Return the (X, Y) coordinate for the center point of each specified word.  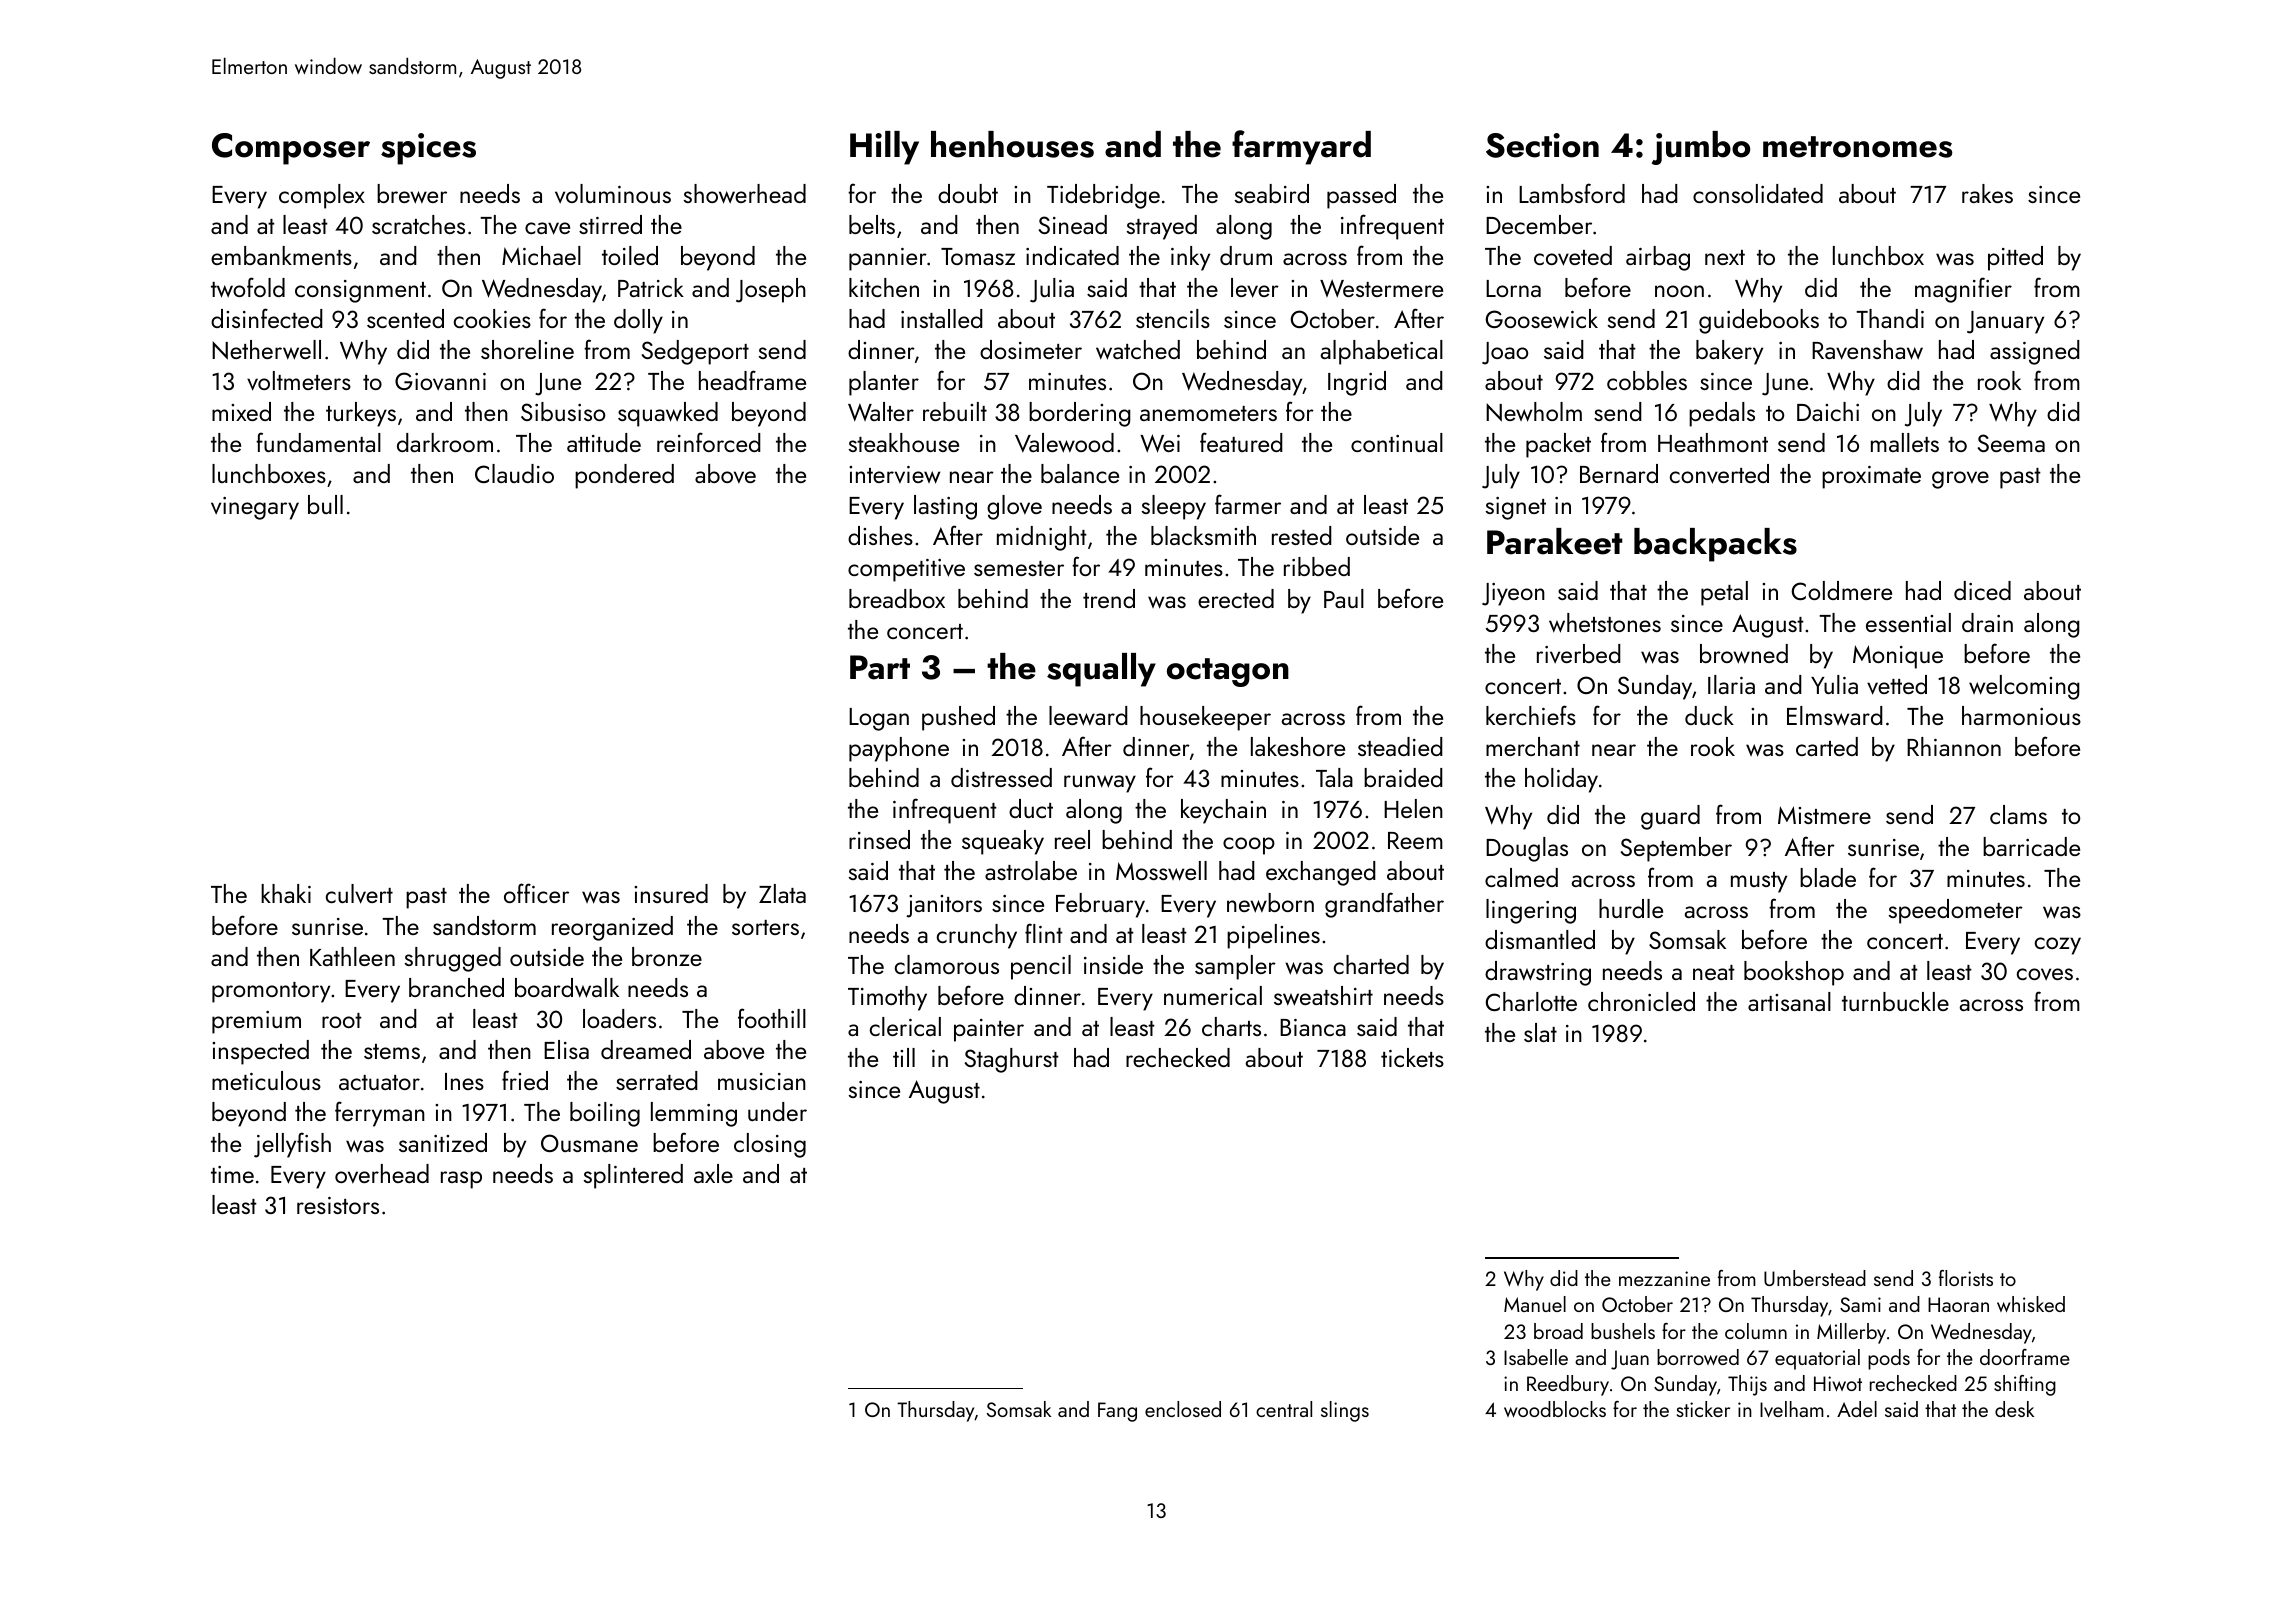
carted (1827, 746)
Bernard (1619, 473)
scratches (418, 224)
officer (536, 893)
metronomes (1857, 147)
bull (325, 504)
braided (1403, 777)
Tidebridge (1103, 196)
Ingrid (1357, 383)
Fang (1117, 1412)
